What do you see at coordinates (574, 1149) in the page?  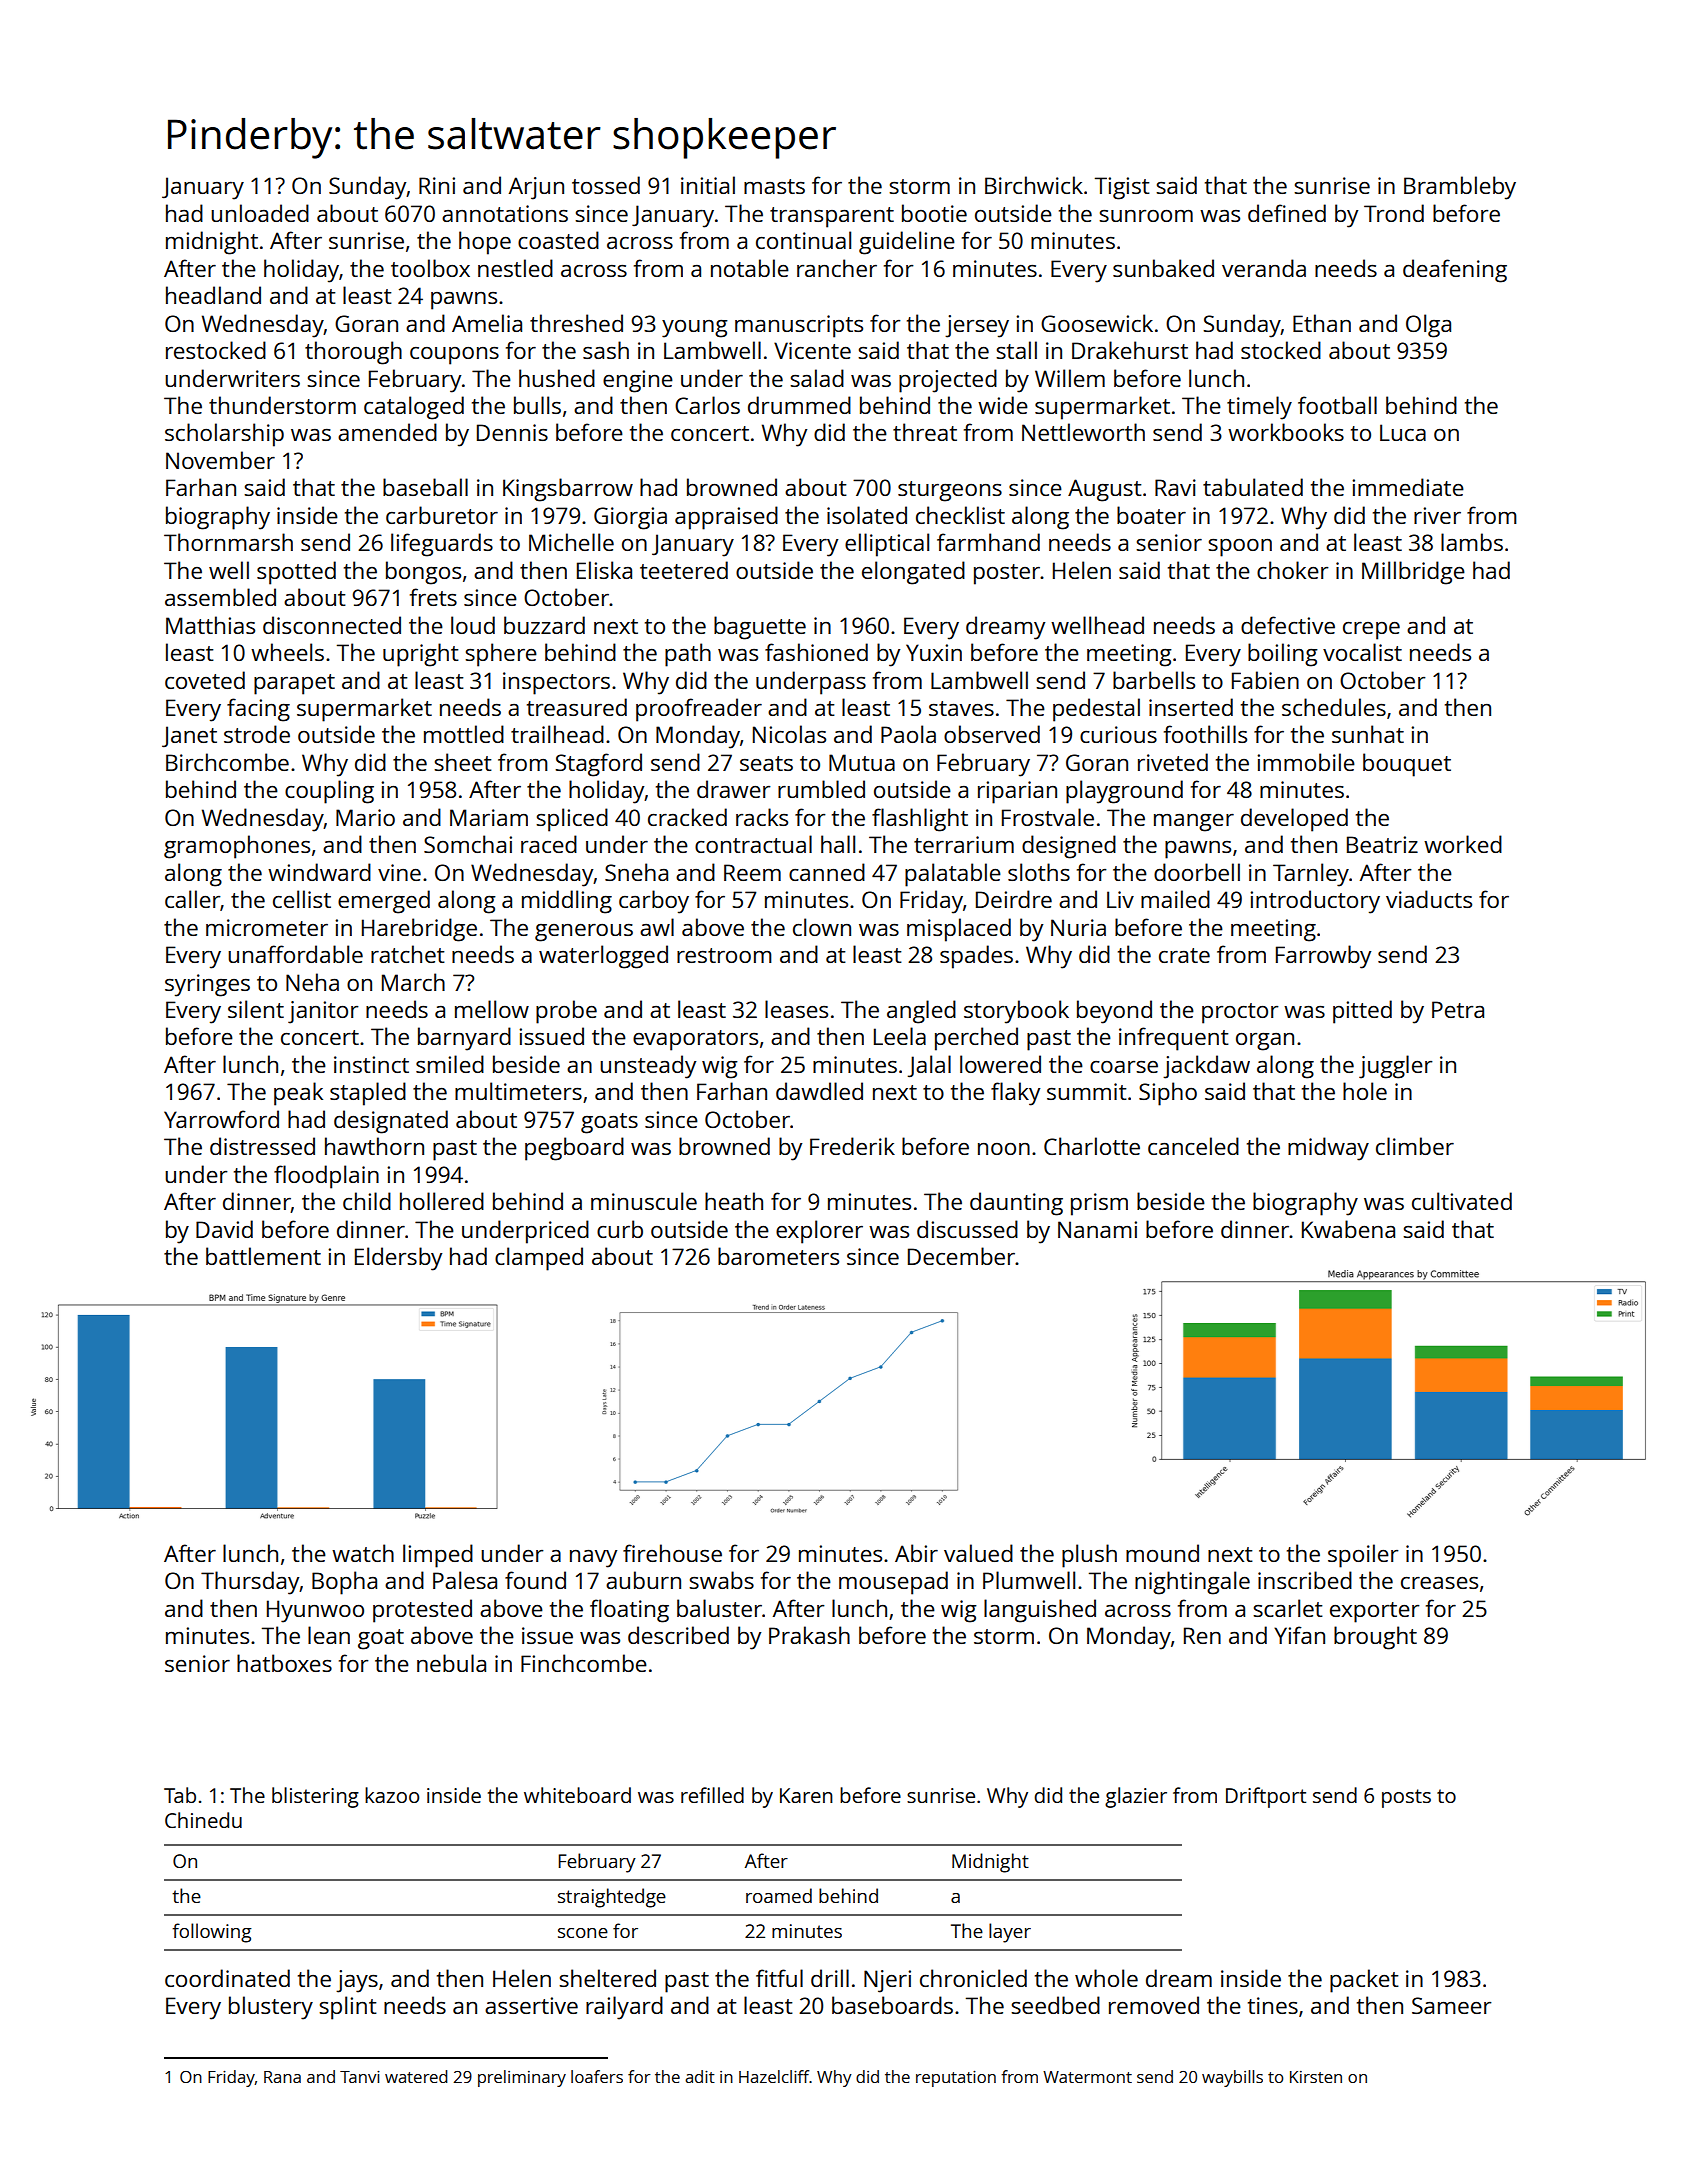 I see `pegboard` at bounding box center [574, 1149].
